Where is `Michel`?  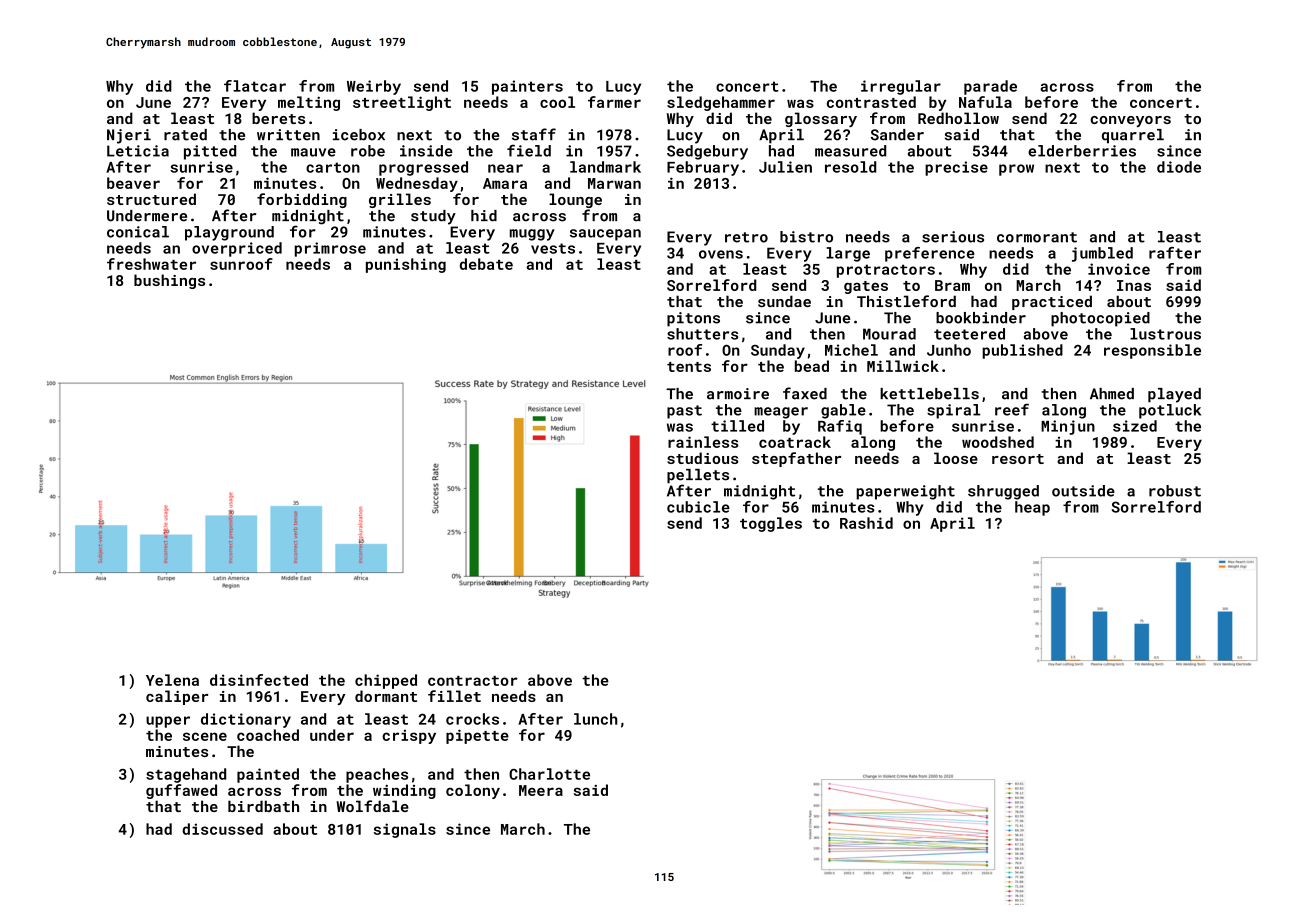 Michel is located at coordinates (851, 350).
